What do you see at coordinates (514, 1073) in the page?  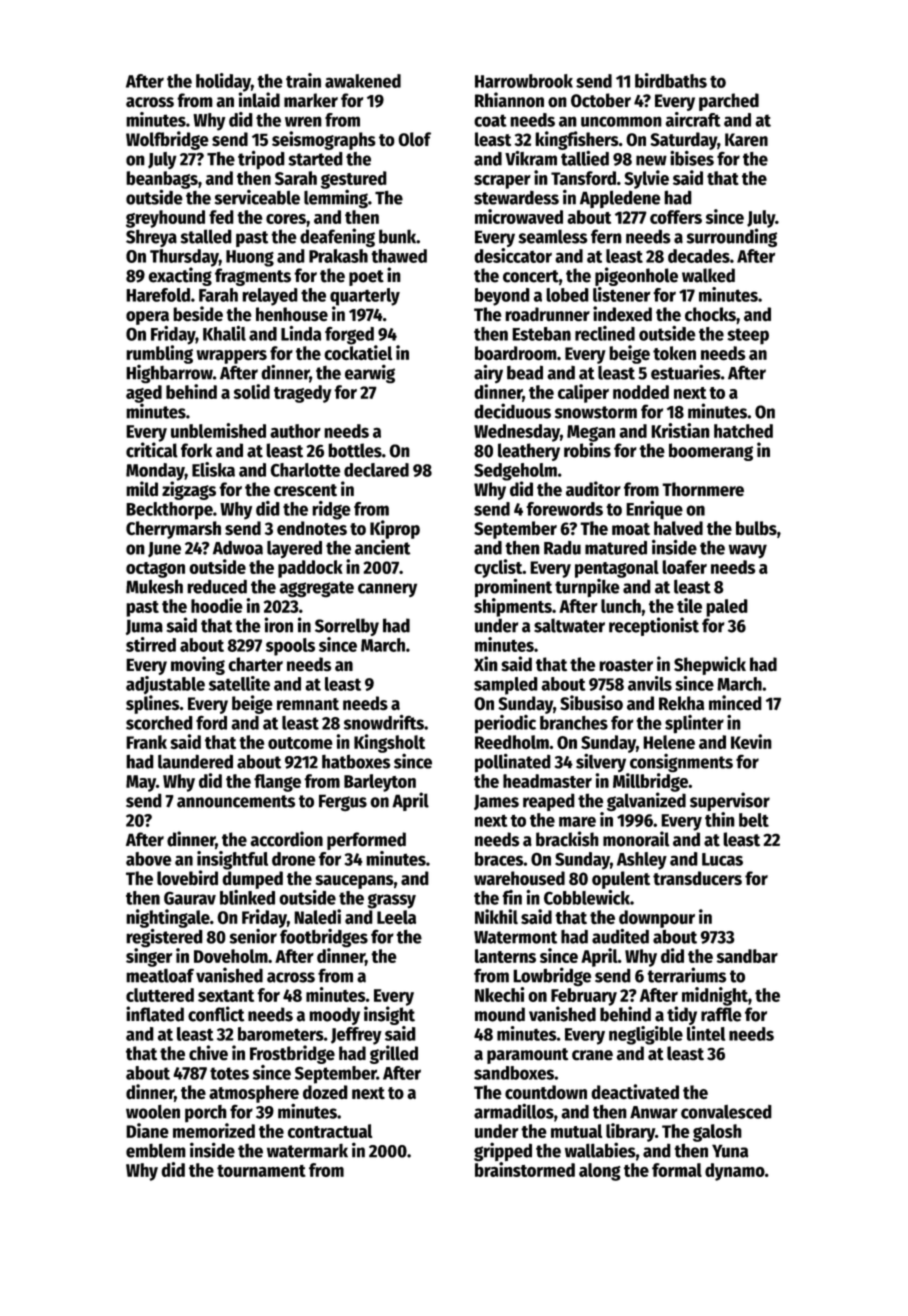 I see `sandboxes` at bounding box center [514, 1073].
